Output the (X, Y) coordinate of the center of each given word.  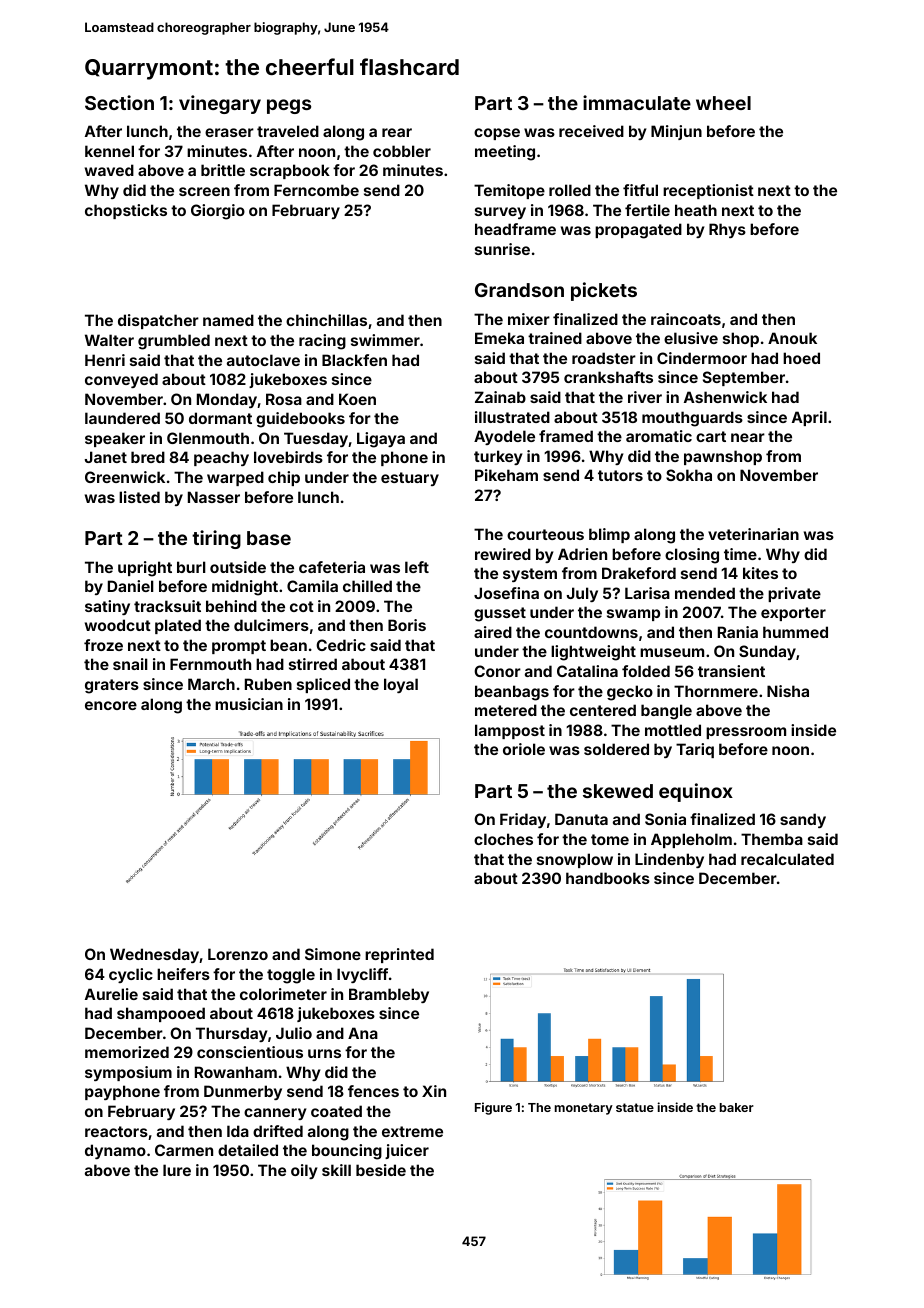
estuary (410, 479)
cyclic (131, 975)
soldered (616, 749)
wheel (723, 103)
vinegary (220, 104)
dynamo (115, 1151)
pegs (289, 106)
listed (139, 497)
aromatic (659, 436)
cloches (503, 839)
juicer (407, 1151)
